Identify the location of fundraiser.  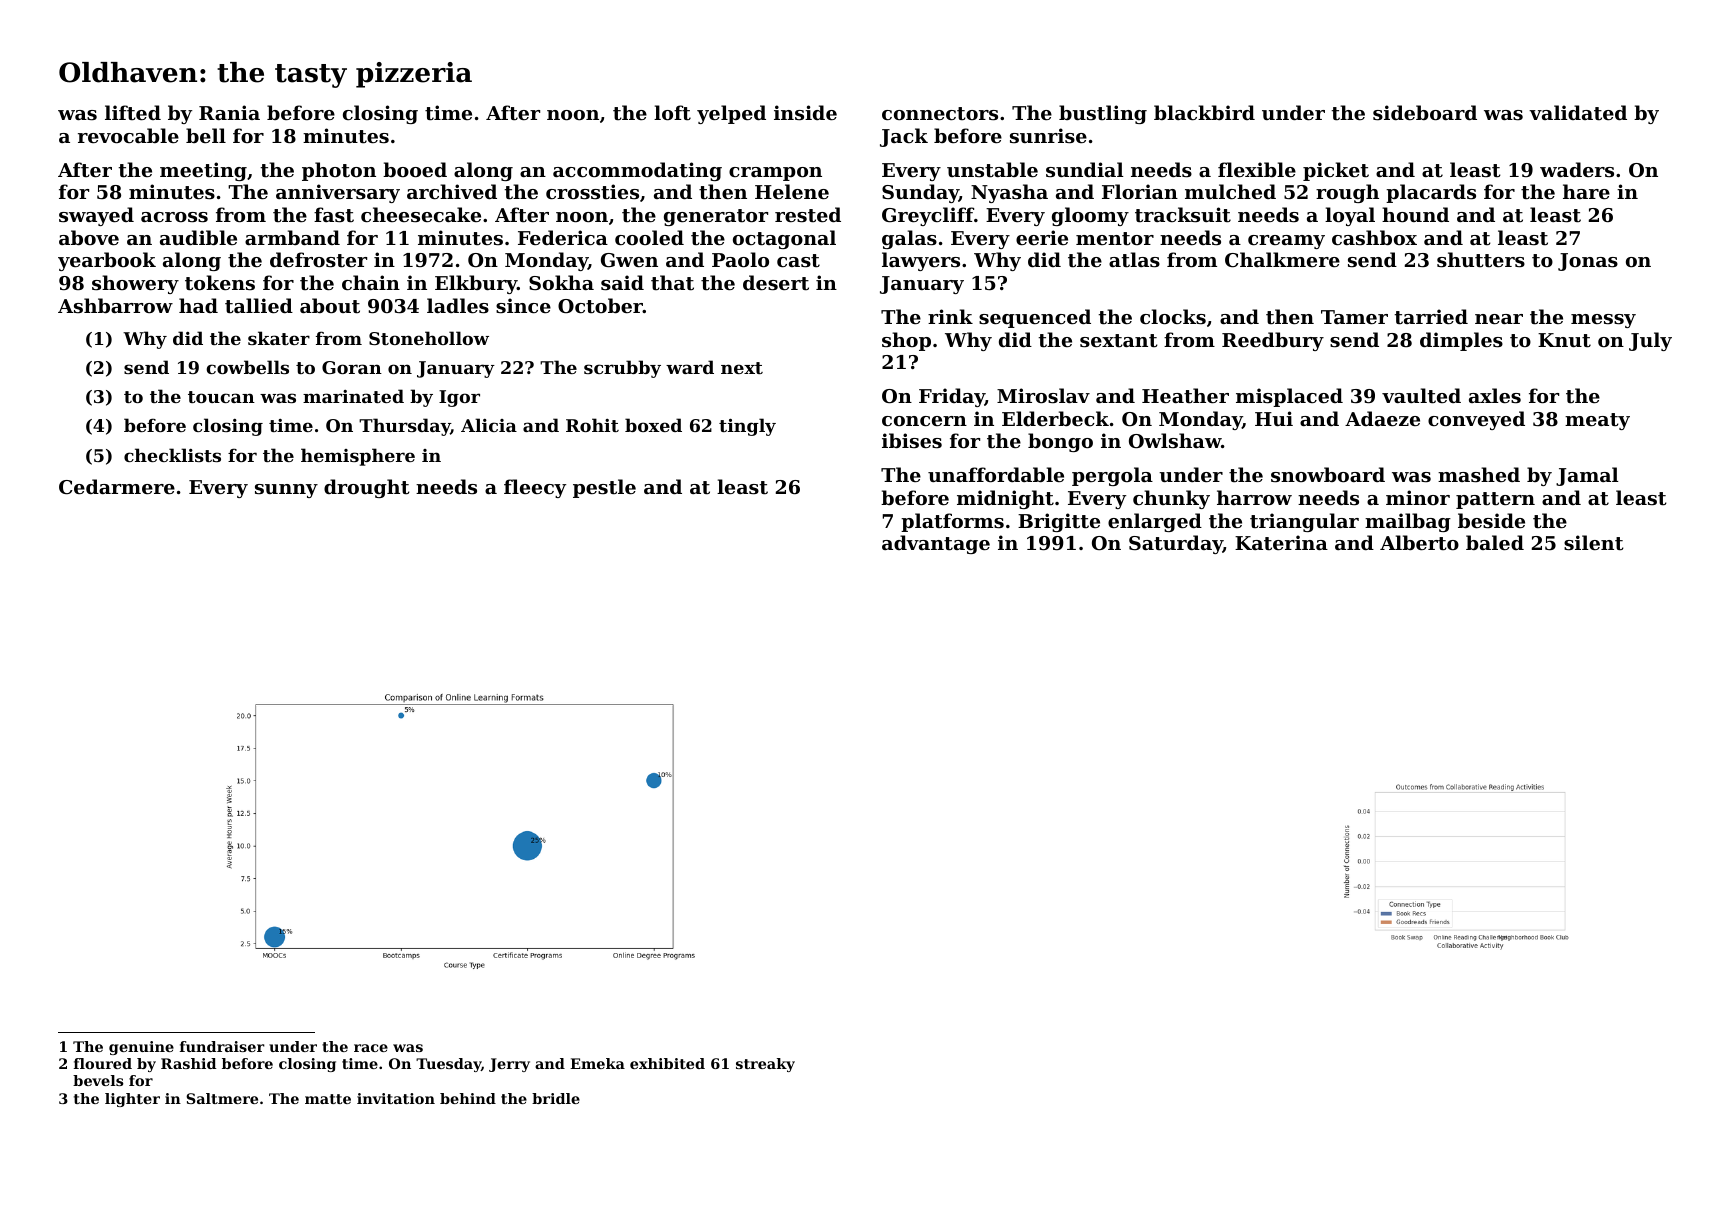
(222, 1046).
